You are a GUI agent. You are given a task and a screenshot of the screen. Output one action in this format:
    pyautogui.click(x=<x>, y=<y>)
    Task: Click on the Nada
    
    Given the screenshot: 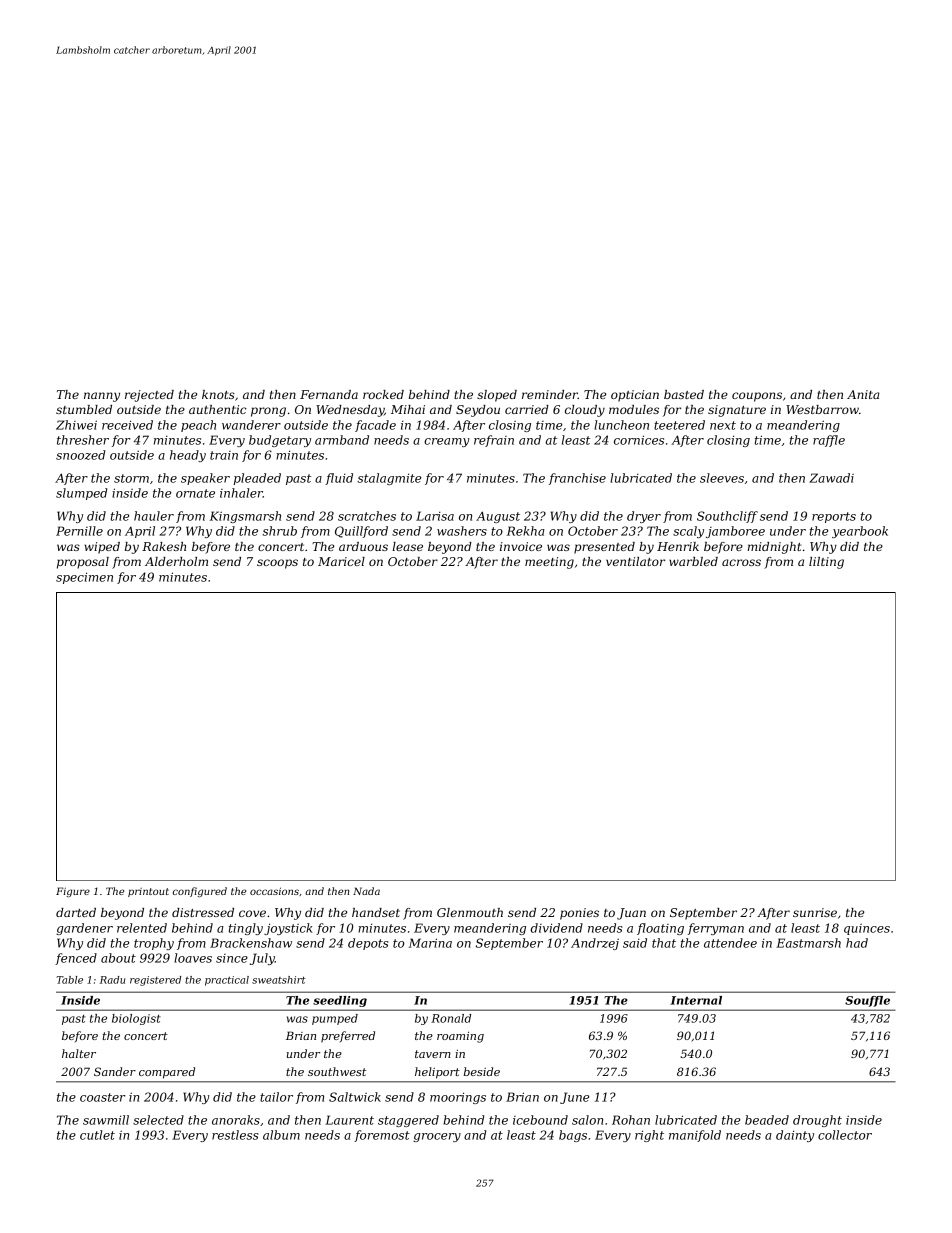 What is the action you would take?
    pyautogui.click(x=366, y=891)
